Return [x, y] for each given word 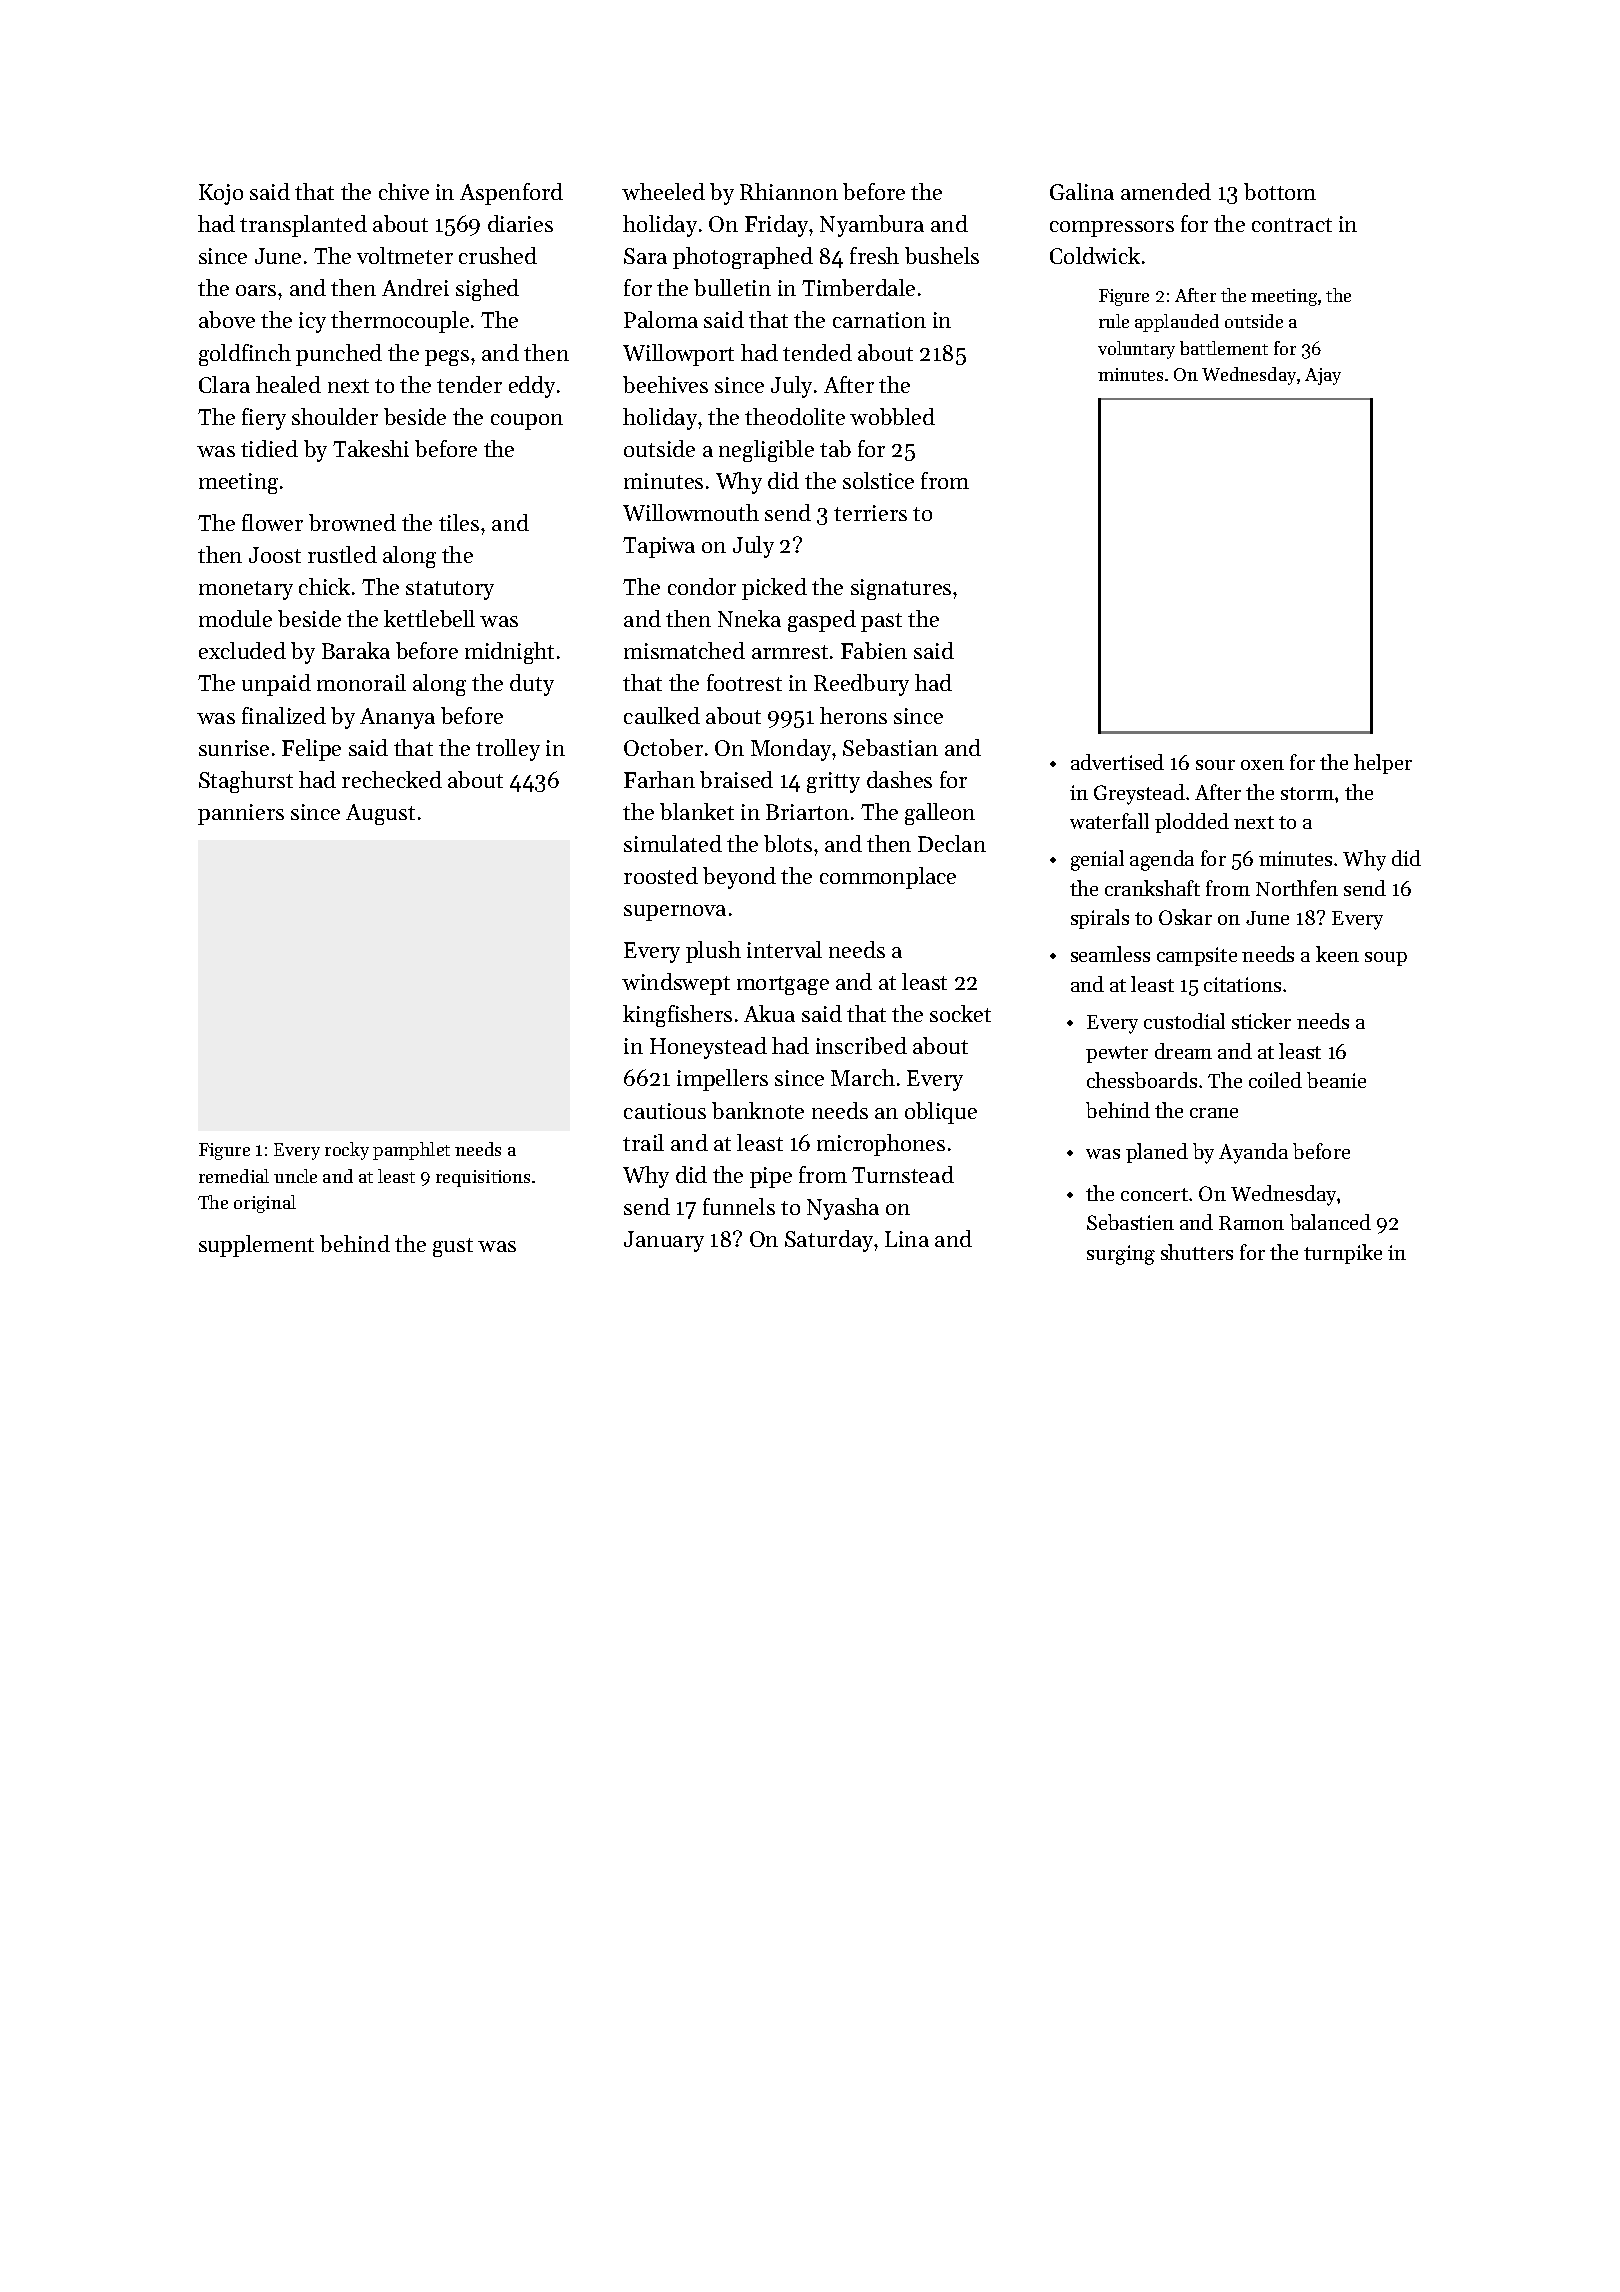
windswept [676, 984]
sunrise [234, 748]
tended [817, 352]
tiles [459, 522]
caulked [662, 715]
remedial [234, 1176]
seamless [1110, 954]
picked [774, 589]
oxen [1262, 765]
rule [1114, 321]
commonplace [888, 878]
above [227, 319]
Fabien [874, 650]
